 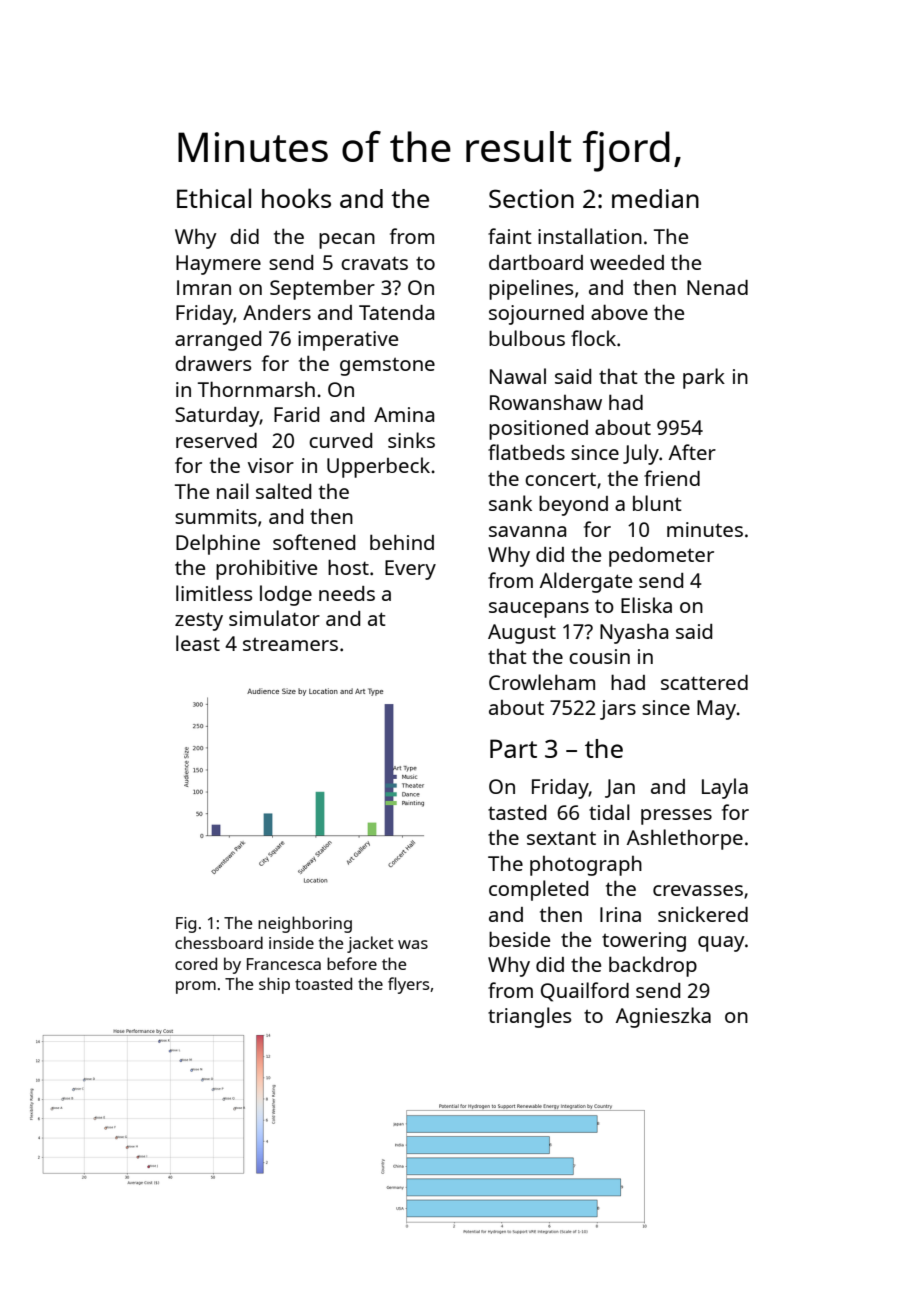 I want to click on Ethical, so click(x=214, y=198).
